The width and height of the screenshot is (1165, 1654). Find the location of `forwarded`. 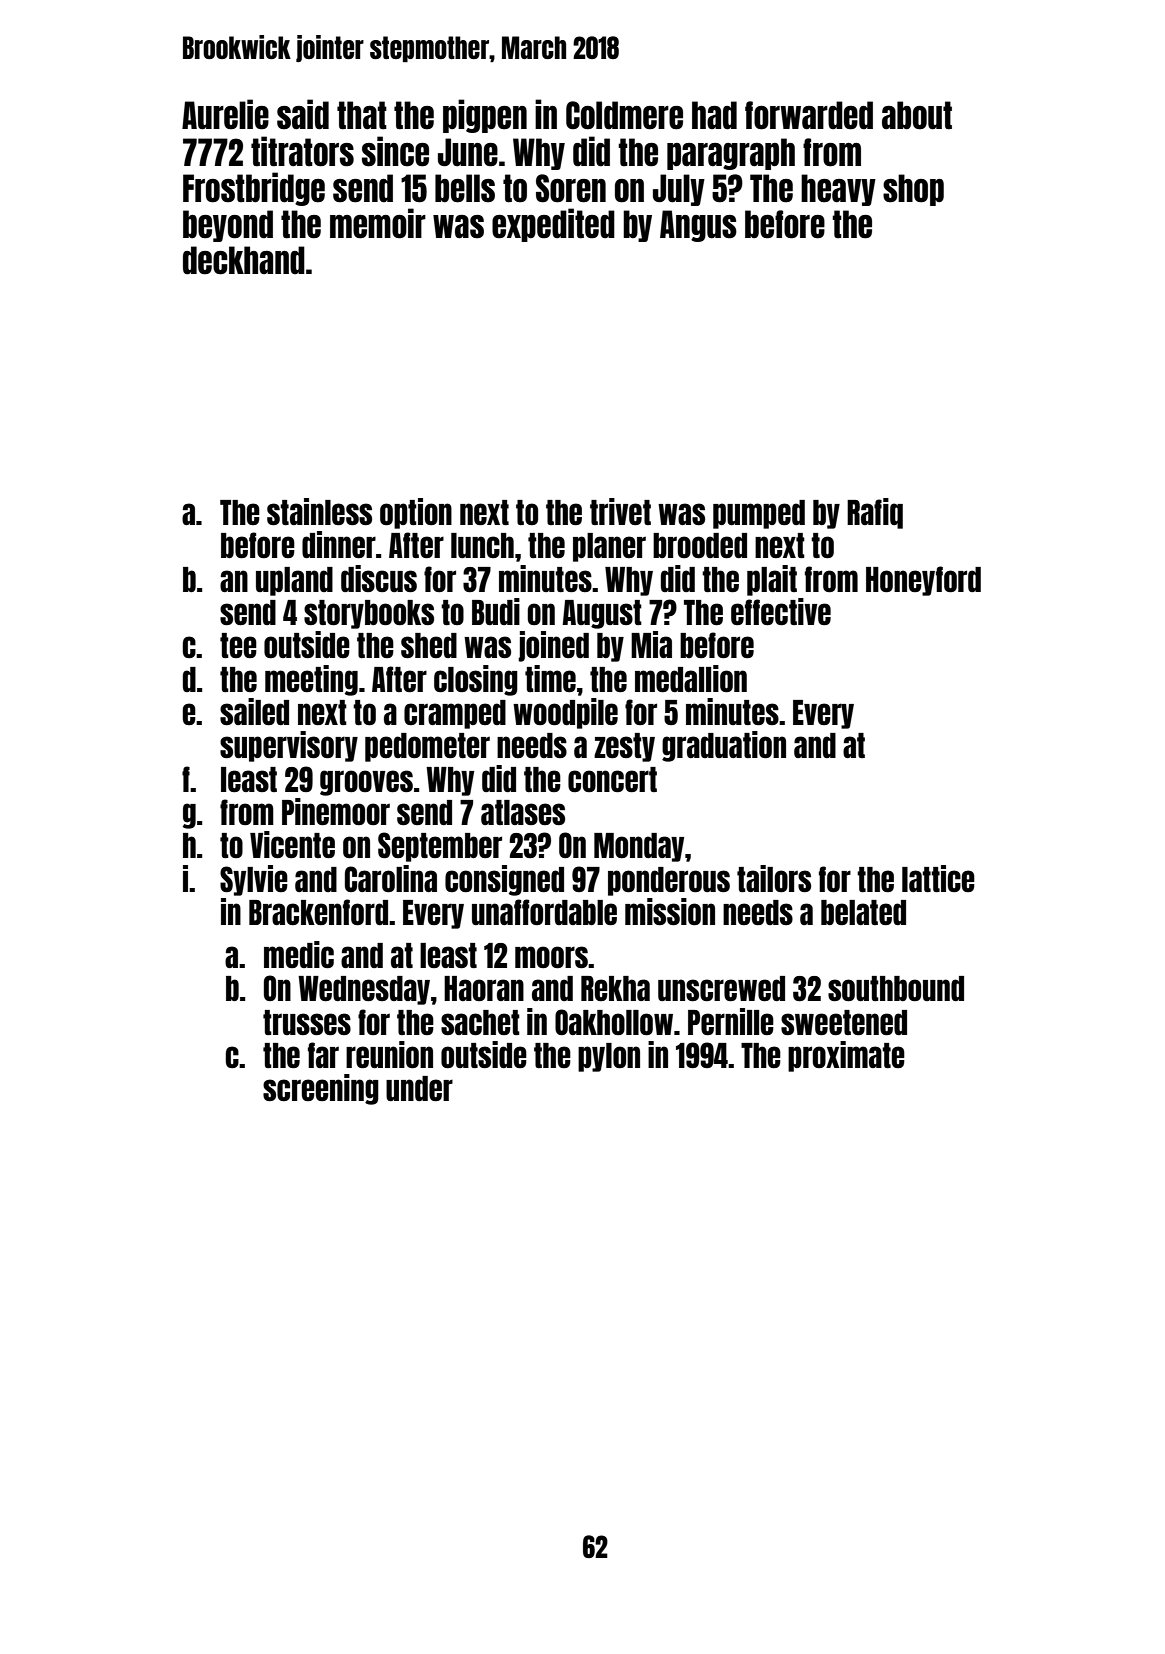

forwarded is located at coordinates (809, 115).
